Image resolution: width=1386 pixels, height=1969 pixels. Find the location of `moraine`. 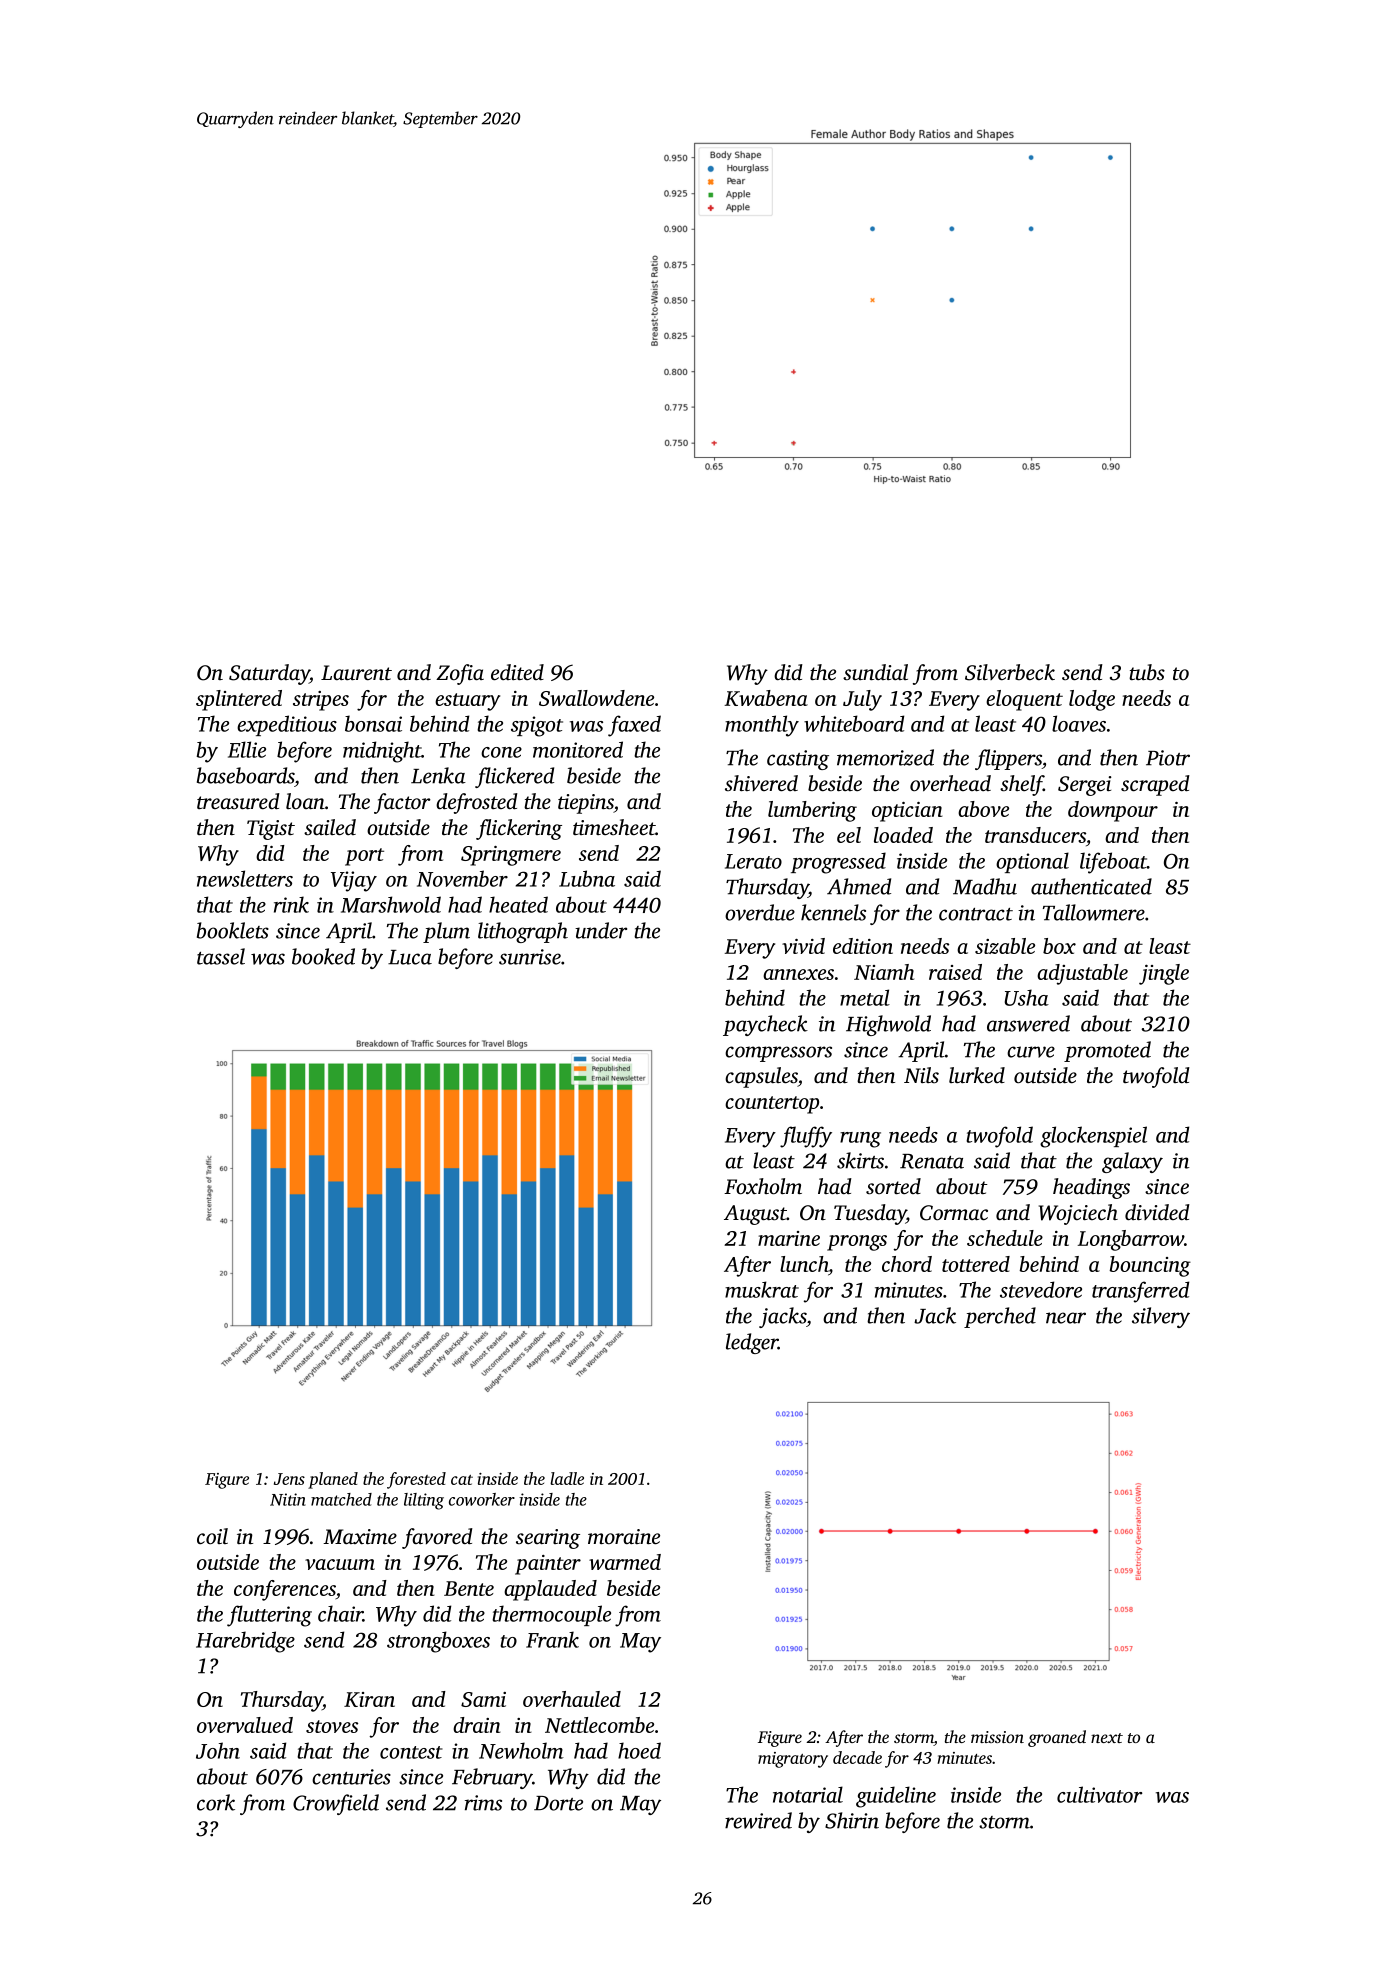

moraine is located at coordinates (624, 1536).
